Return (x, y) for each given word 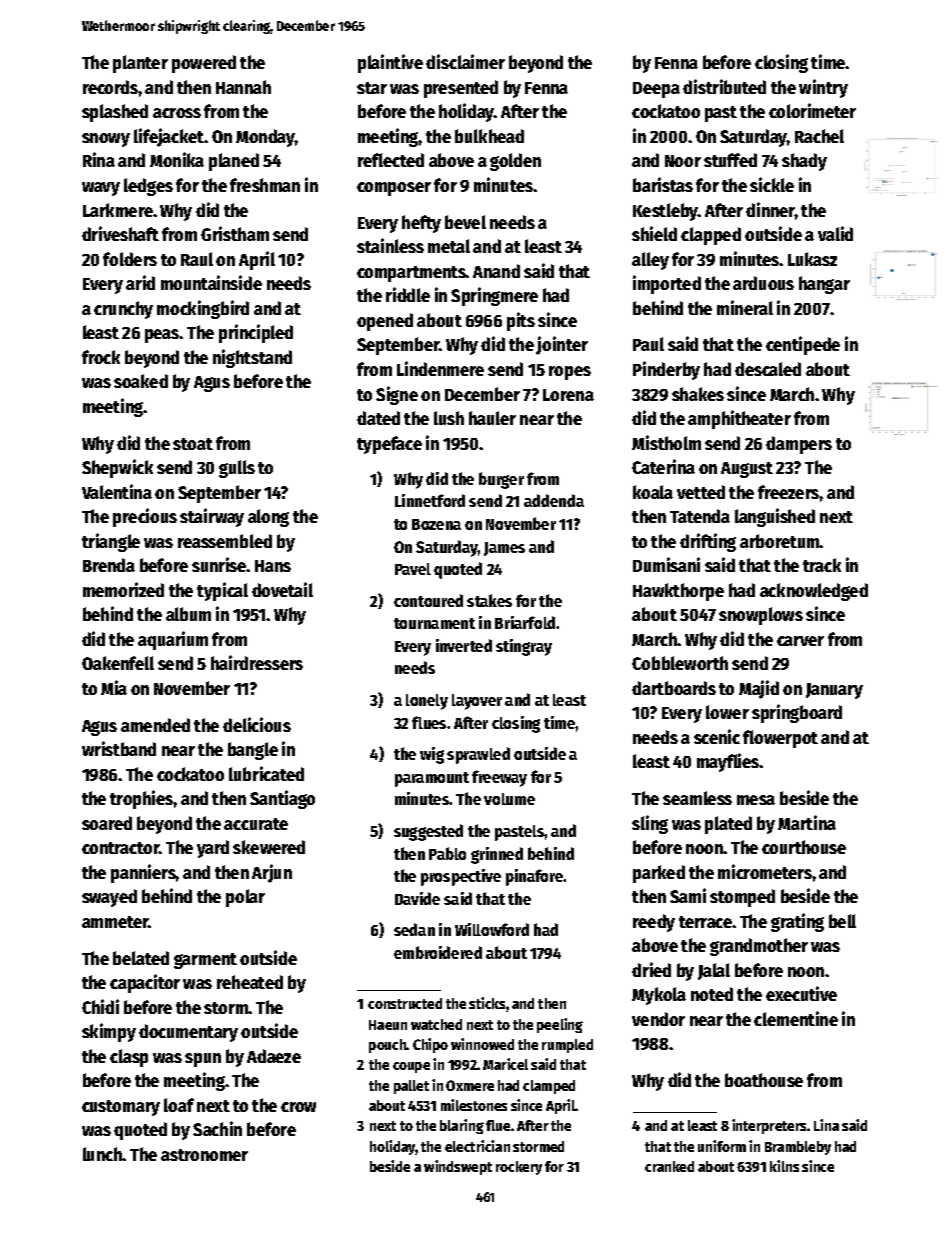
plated (728, 825)
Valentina (117, 491)
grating (797, 922)
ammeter (115, 922)
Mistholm (666, 442)
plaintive (390, 63)
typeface (389, 445)
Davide (417, 898)
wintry (823, 88)
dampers (799, 445)
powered (204, 64)
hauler (492, 418)
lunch (103, 1154)
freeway (499, 778)
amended (155, 725)
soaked (141, 381)
